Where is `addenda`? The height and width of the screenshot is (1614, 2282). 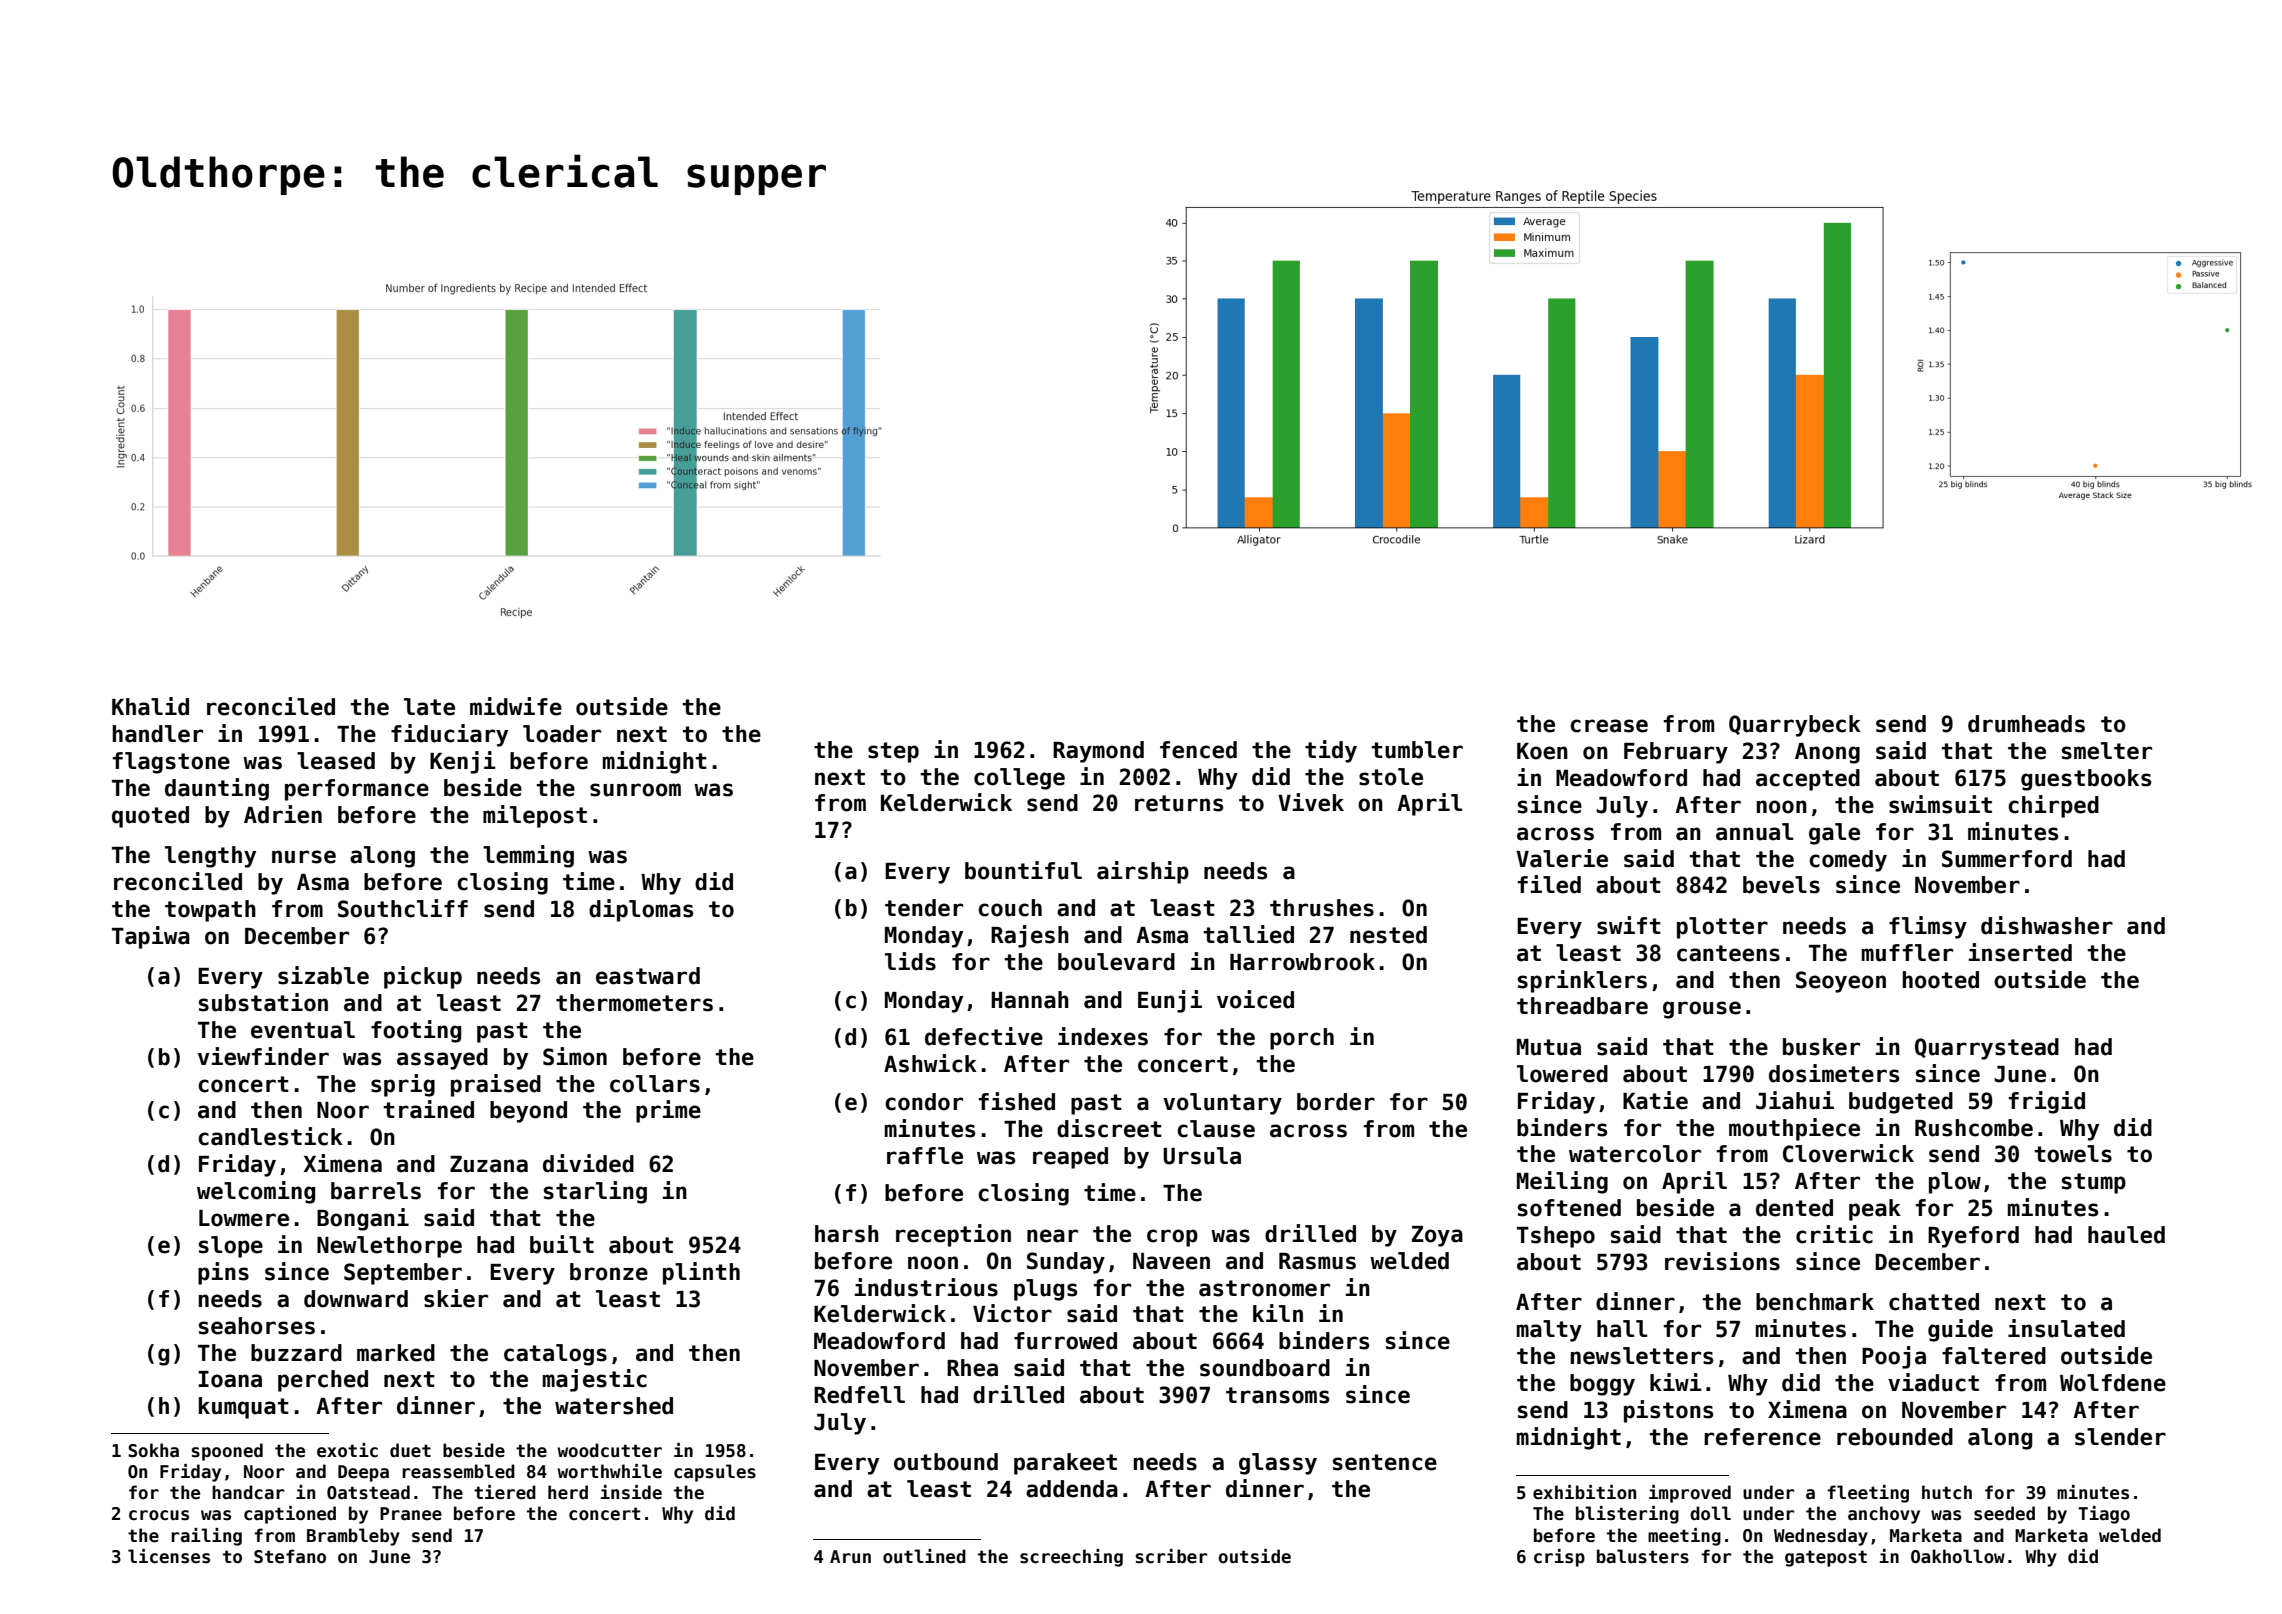
addenda is located at coordinates (1072, 1489).
